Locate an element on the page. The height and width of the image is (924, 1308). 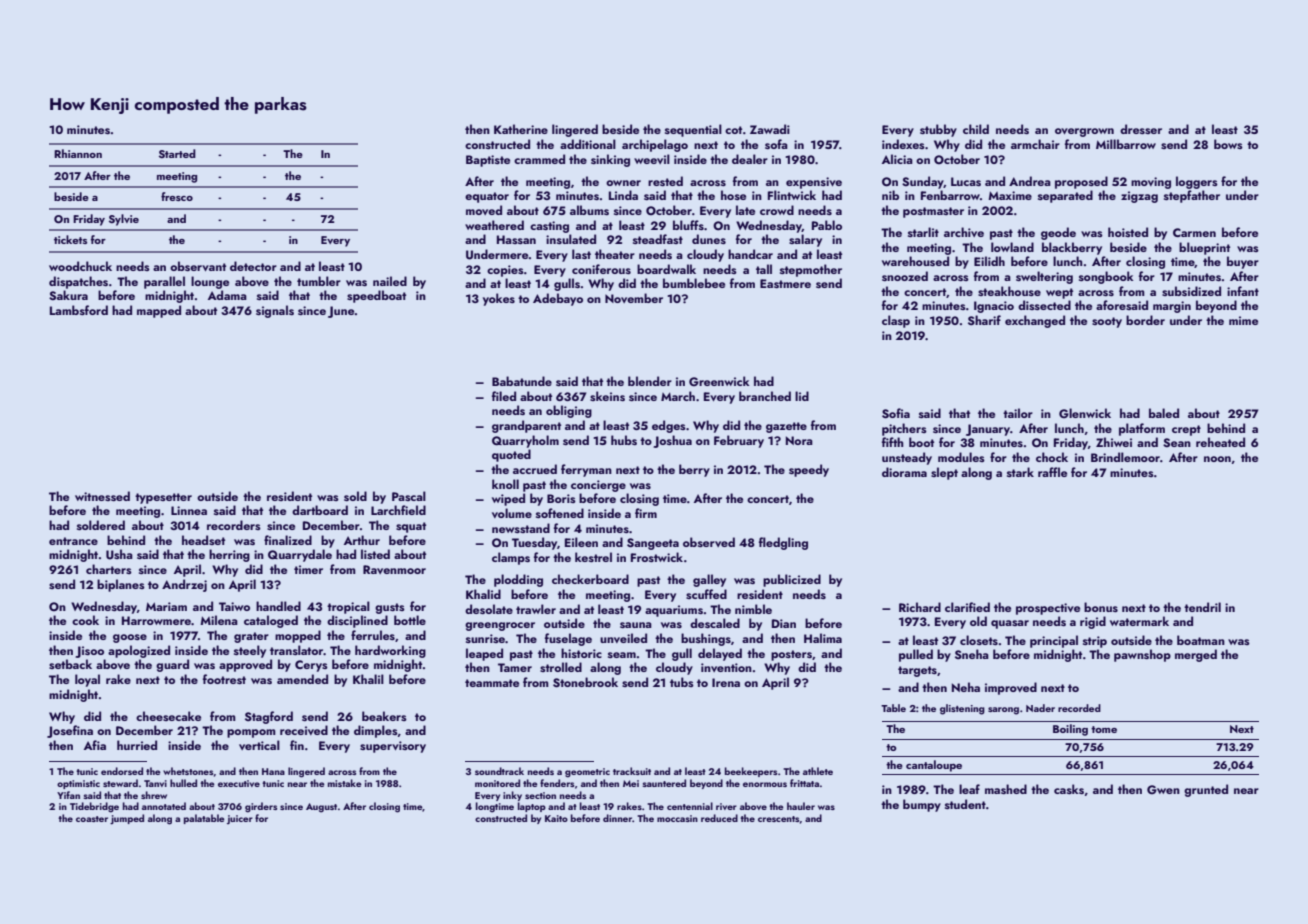
Alicia is located at coordinates (897, 159).
